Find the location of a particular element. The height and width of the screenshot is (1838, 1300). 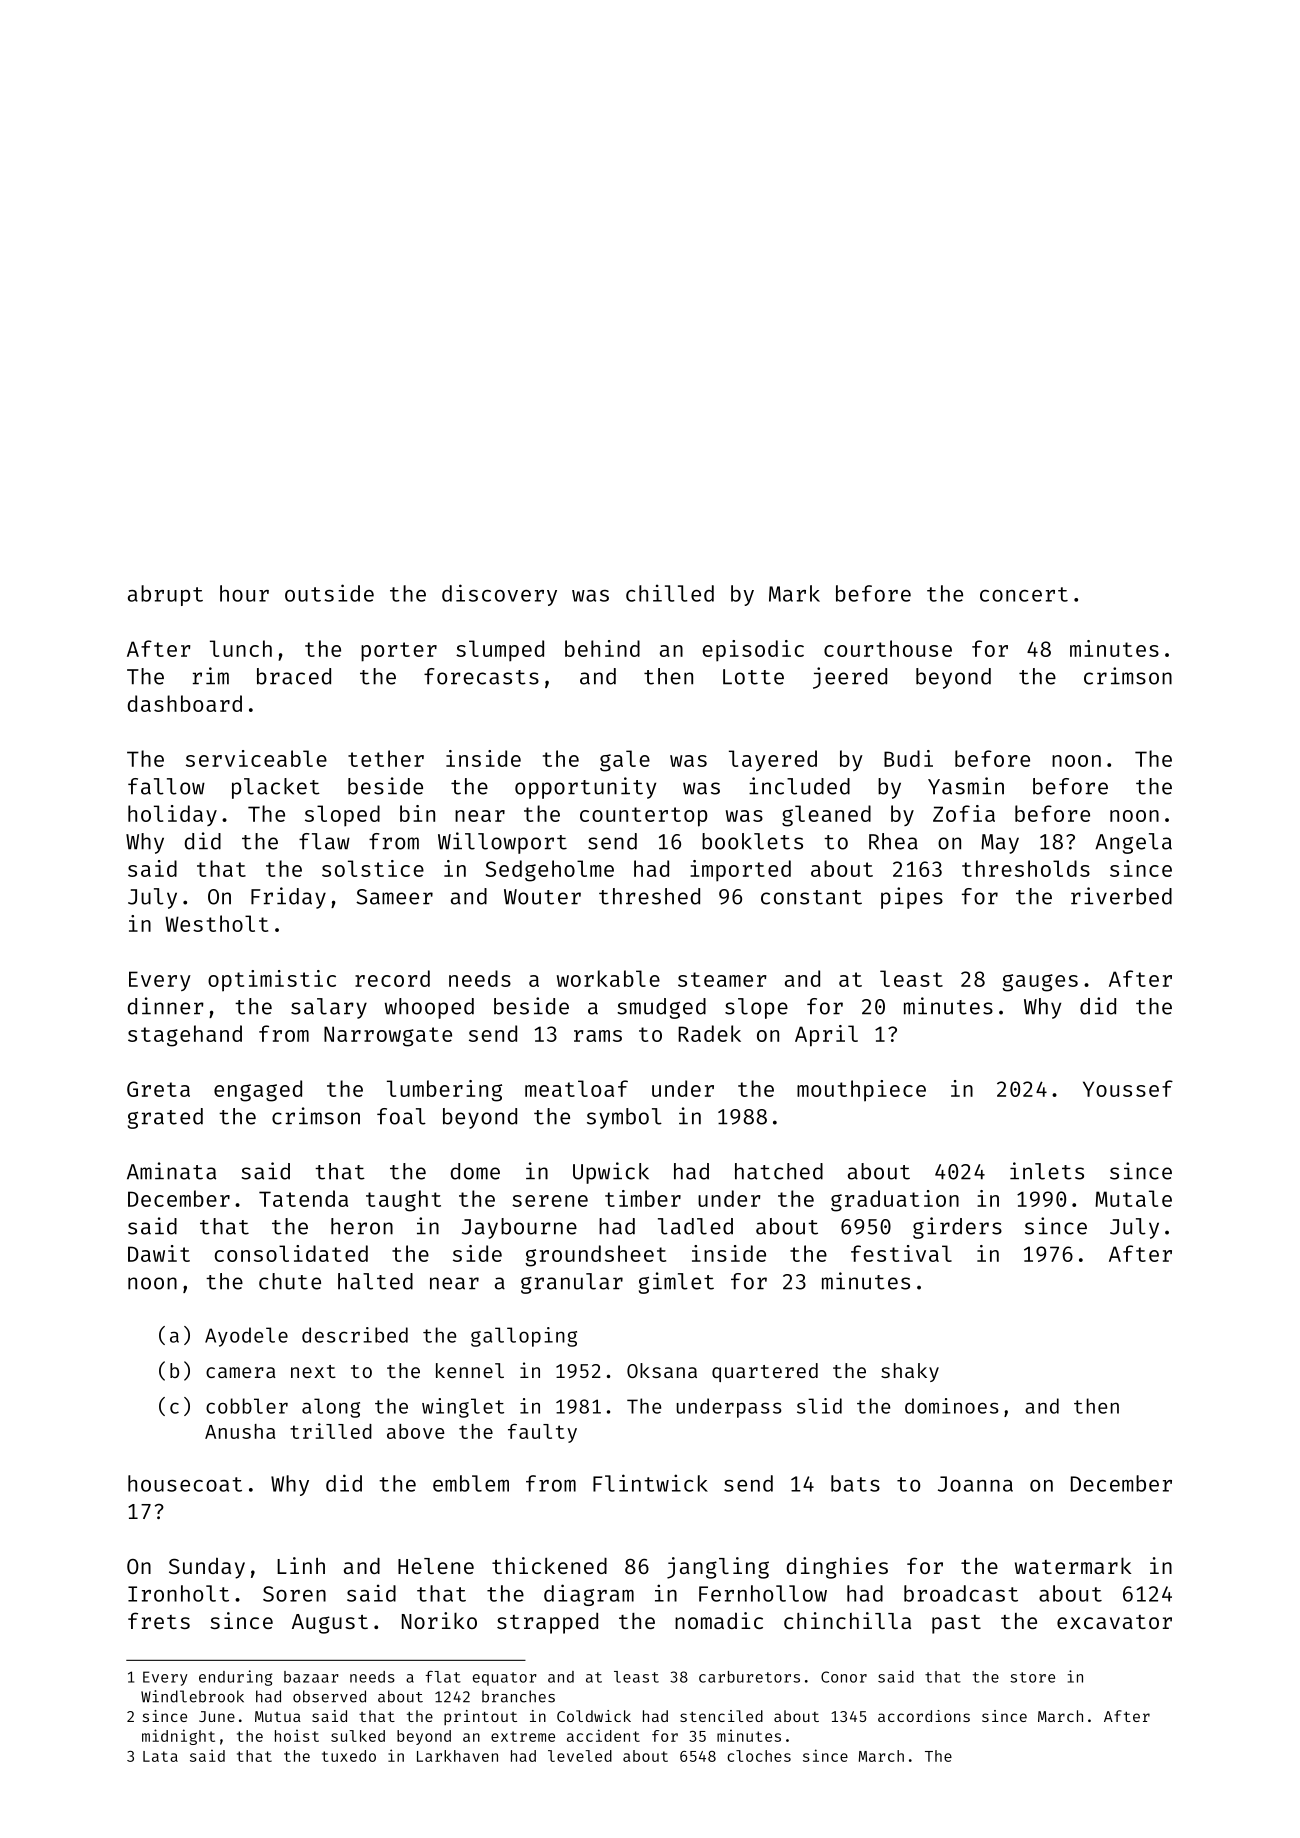

concert is located at coordinates (1024, 594).
